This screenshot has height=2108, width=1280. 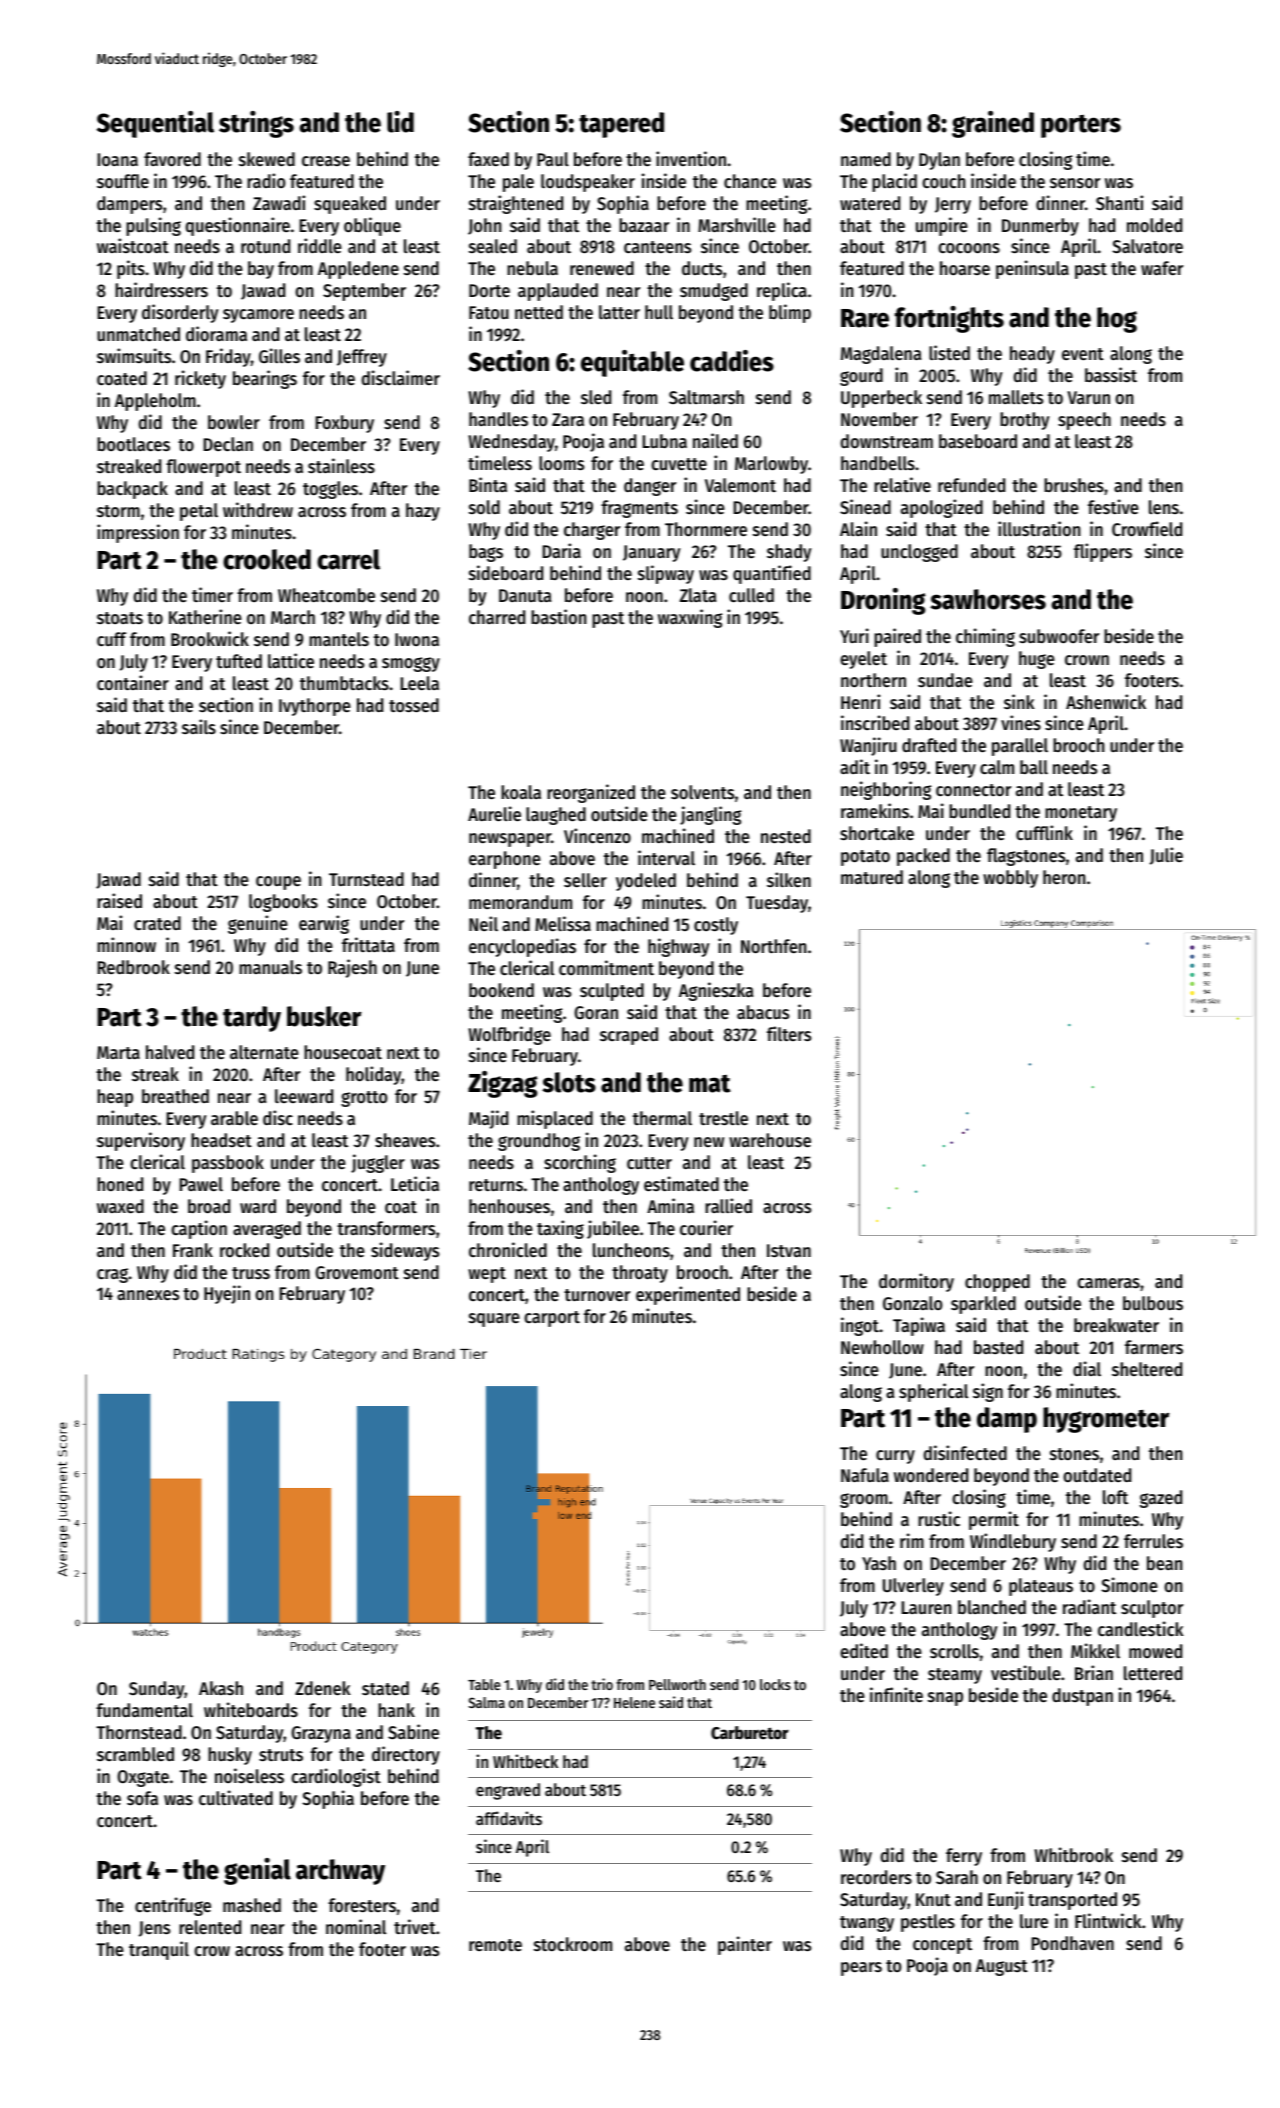 I want to click on trio, so click(x=602, y=1684).
